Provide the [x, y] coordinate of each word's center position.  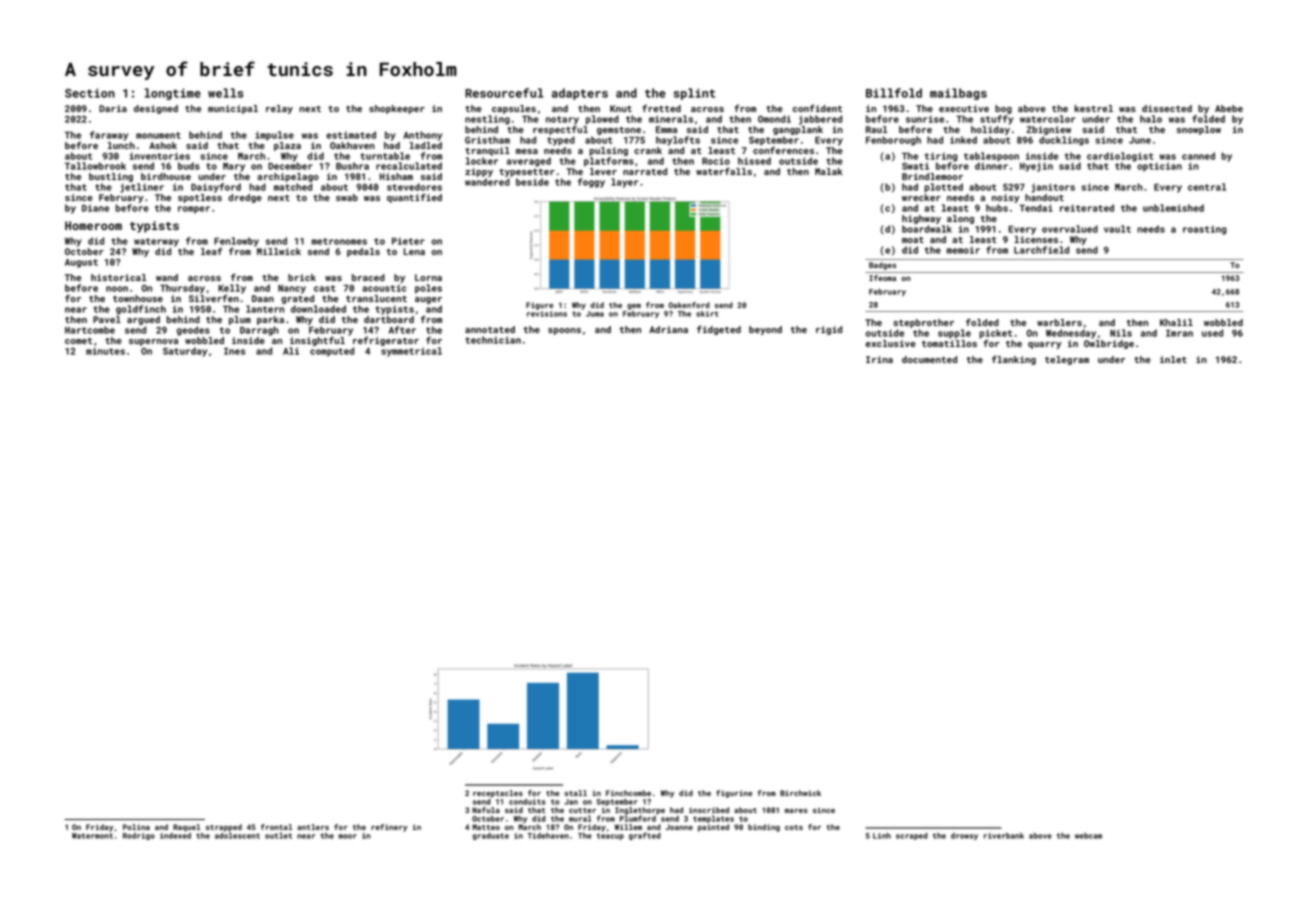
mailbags [958, 94]
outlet [278, 835]
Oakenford [689, 305]
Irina [879, 359]
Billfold [894, 93]
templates [713, 819]
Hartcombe [90, 330]
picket [996, 334]
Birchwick [800, 793]
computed [332, 352]
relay [279, 109]
